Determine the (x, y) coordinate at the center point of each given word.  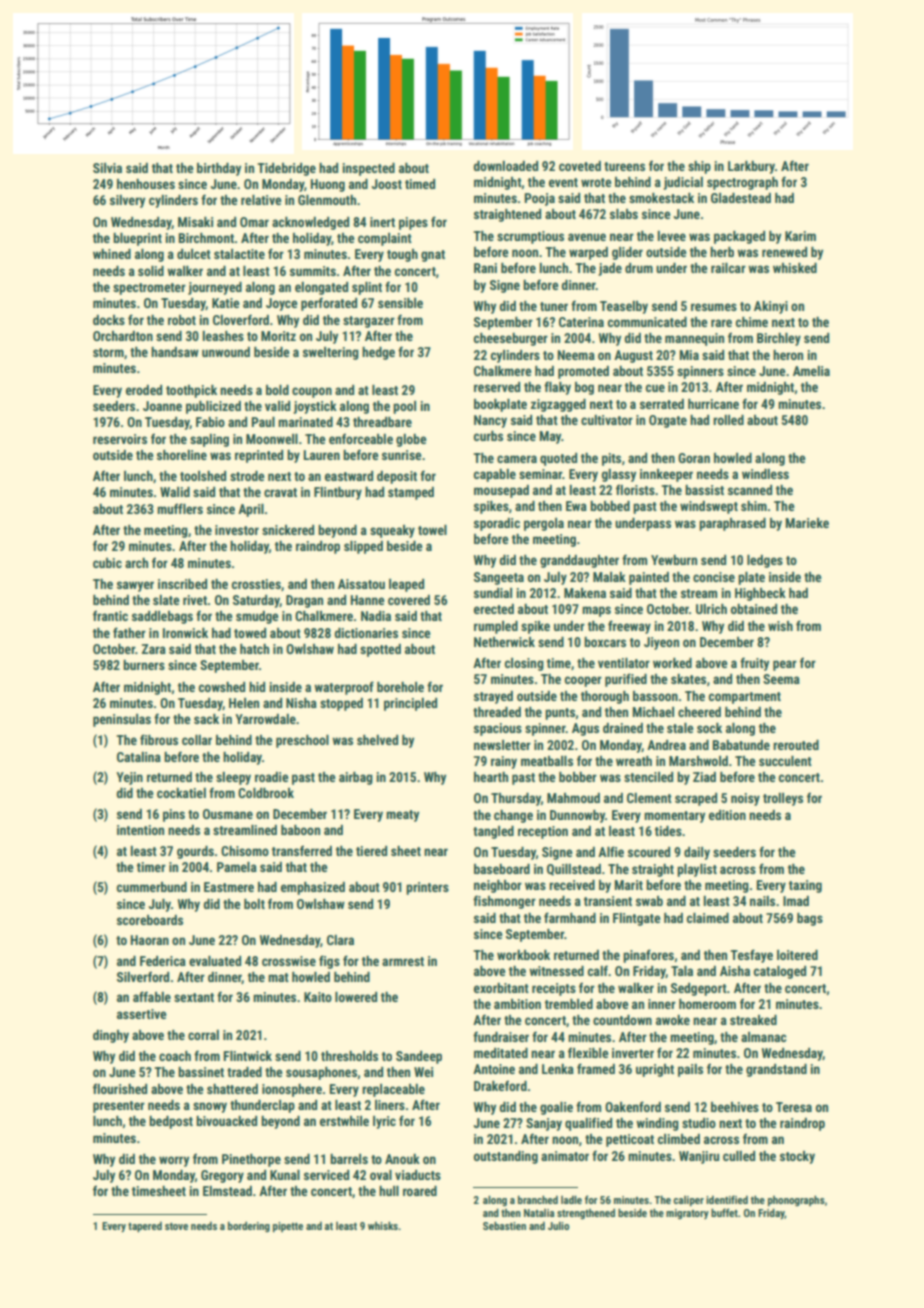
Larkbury (751, 167)
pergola (544, 524)
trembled (569, 1004)
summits (313, 271)
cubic (107, 563)
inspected (369, 169)
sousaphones (321, 1073)
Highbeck (760, 594)
